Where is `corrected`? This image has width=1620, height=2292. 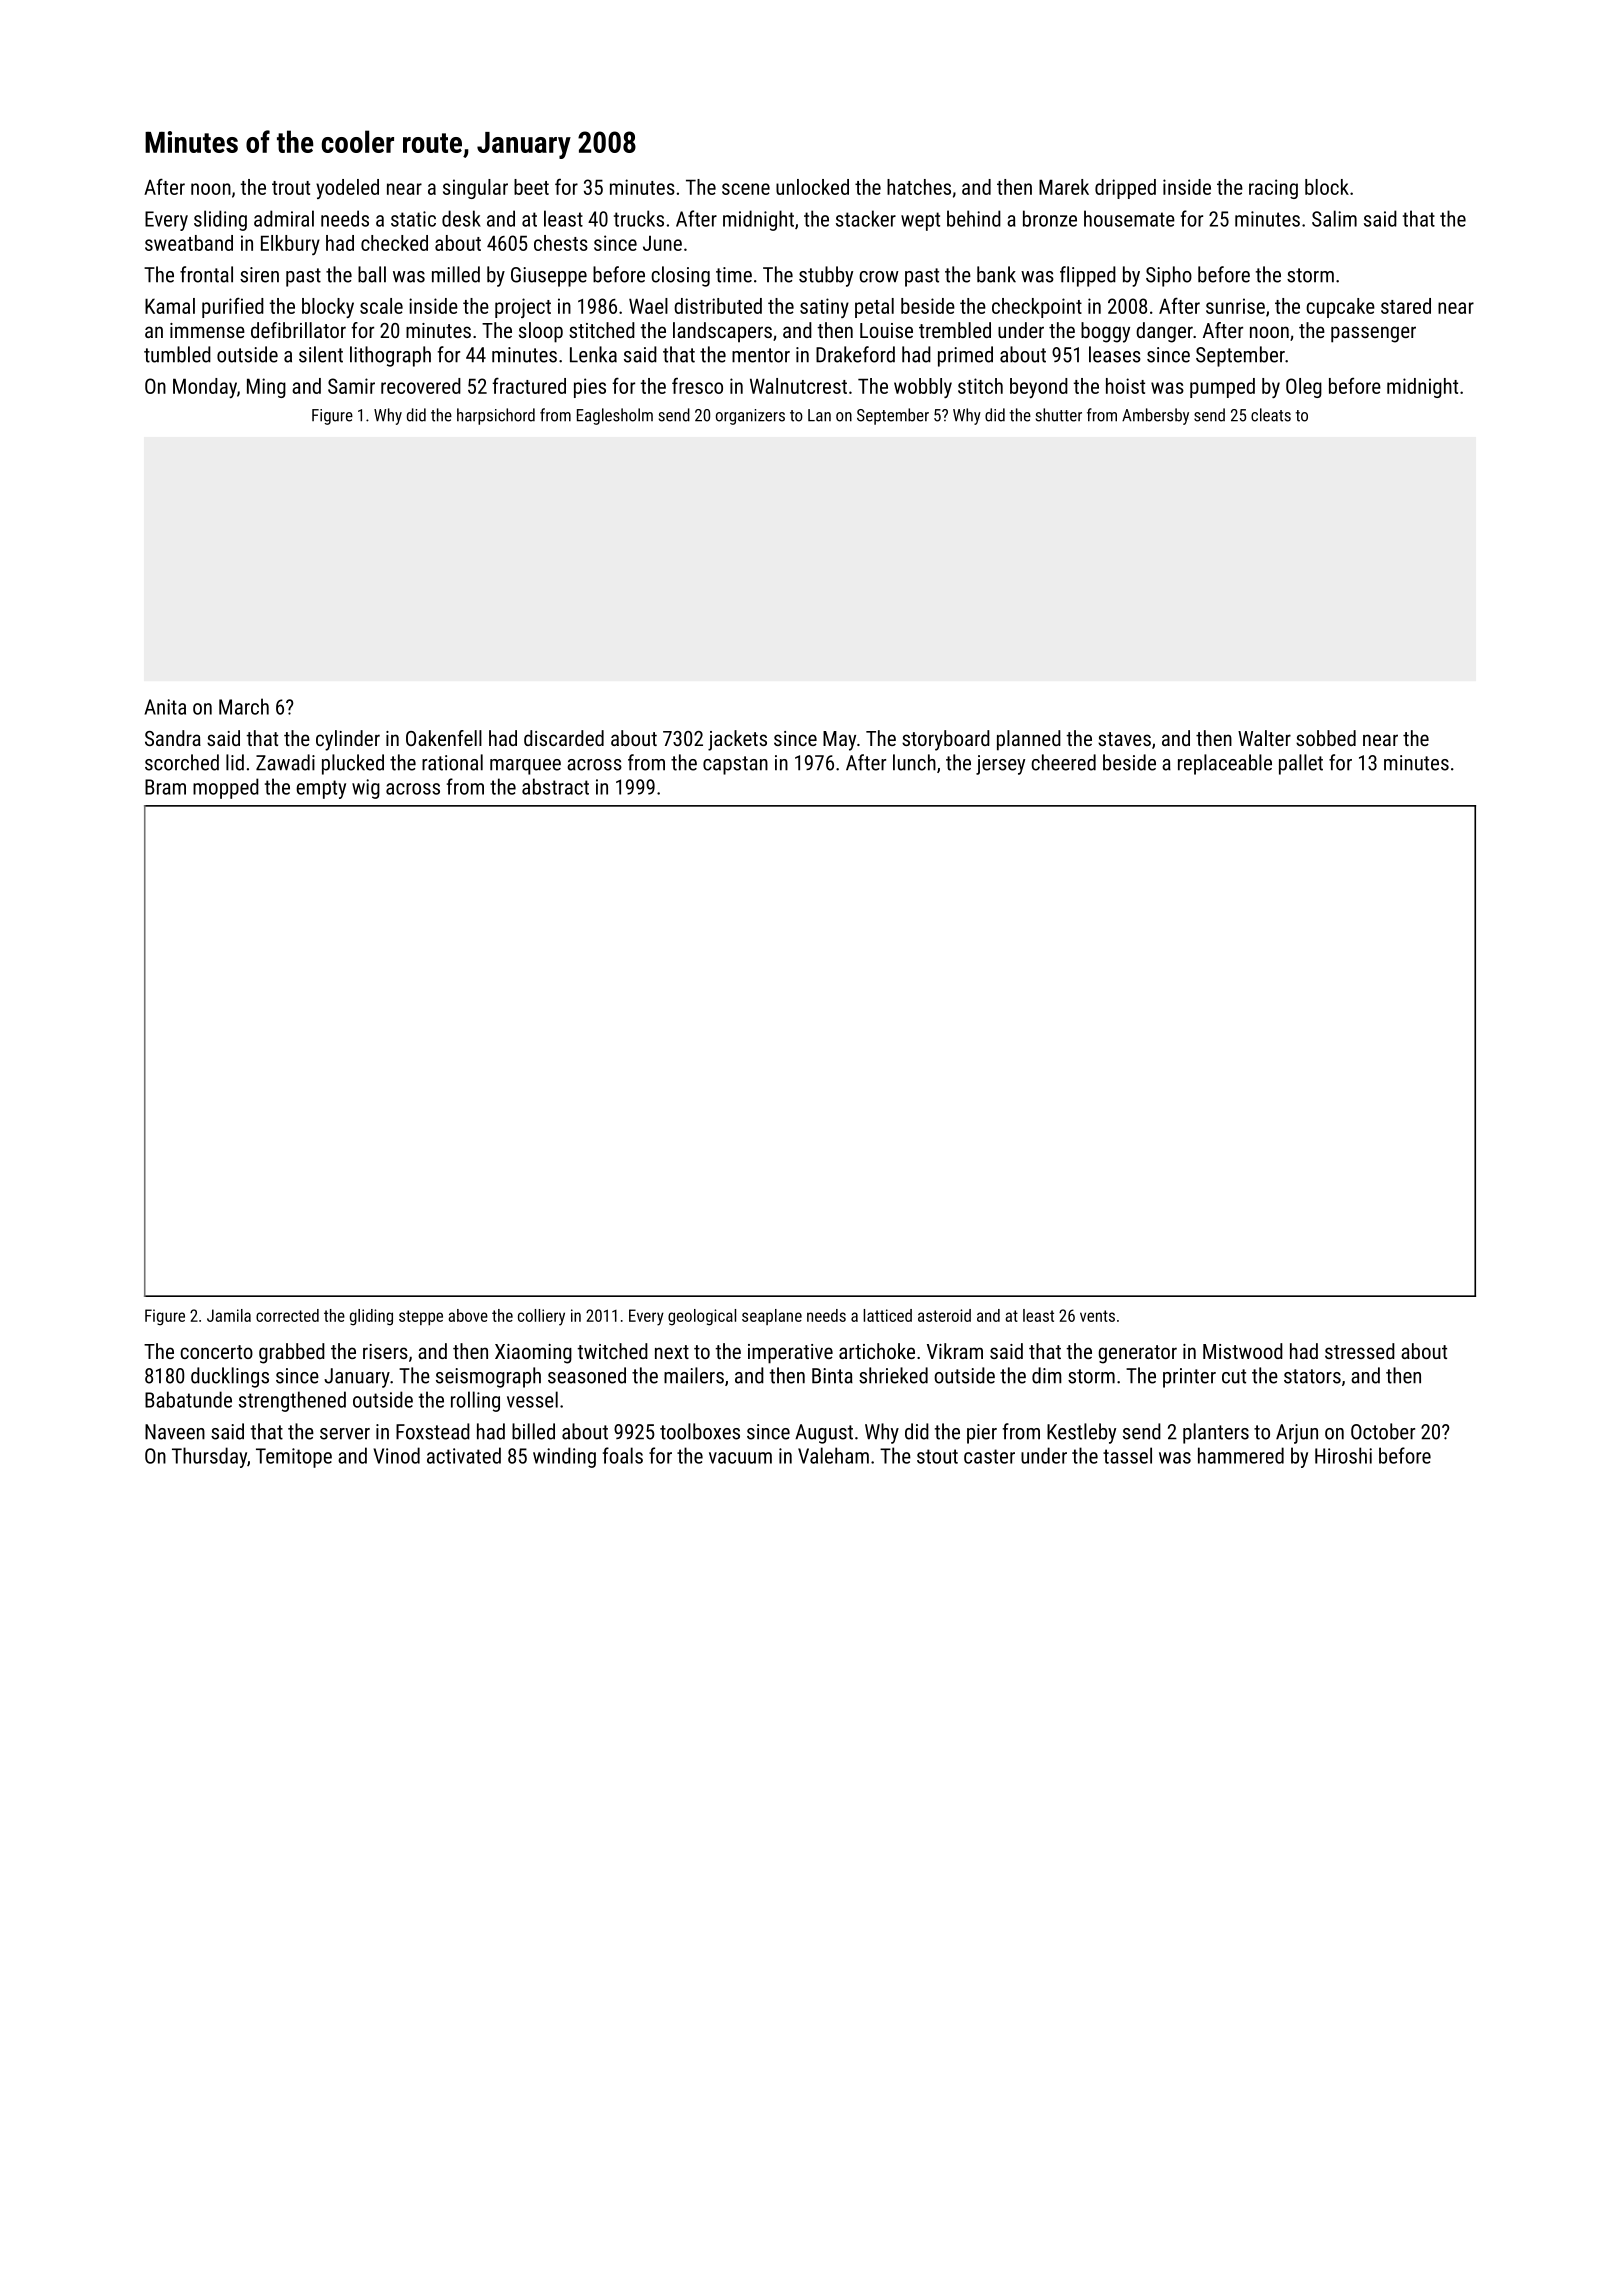 corrected is located at coordinates (287, 1315).
